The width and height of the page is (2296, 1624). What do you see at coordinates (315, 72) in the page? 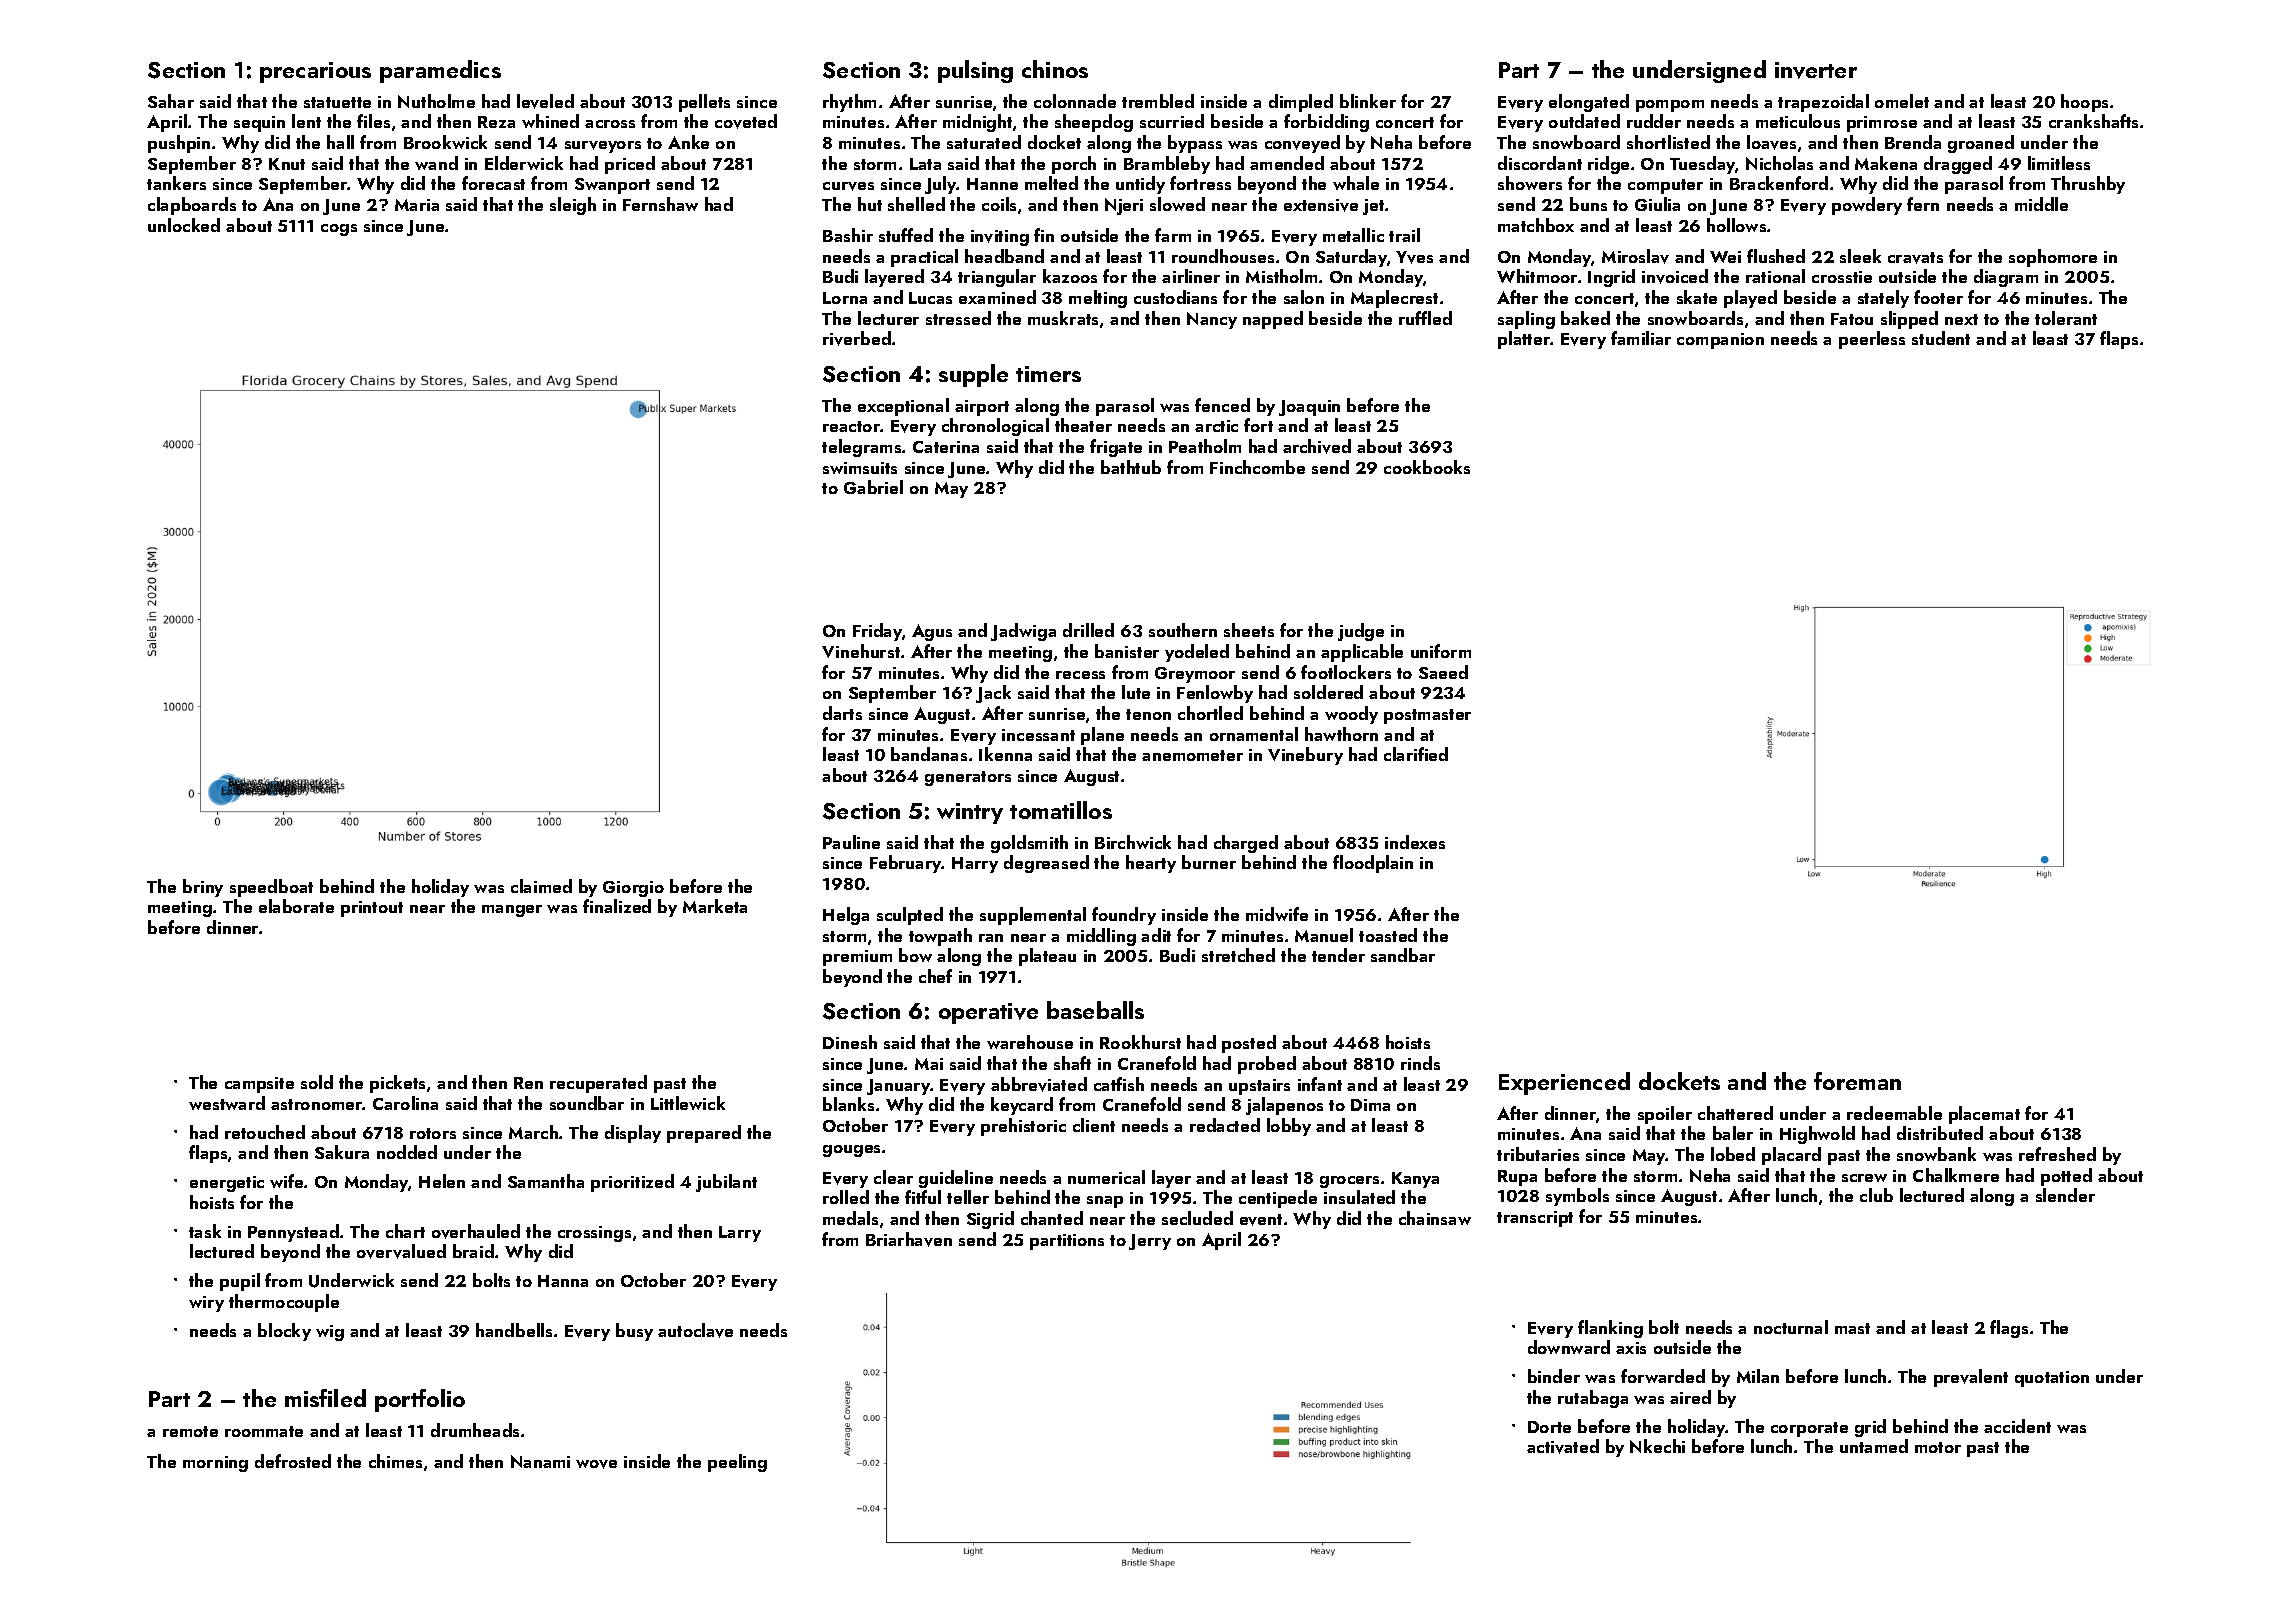
I see `precarious` at bounding box center [315, 72].
